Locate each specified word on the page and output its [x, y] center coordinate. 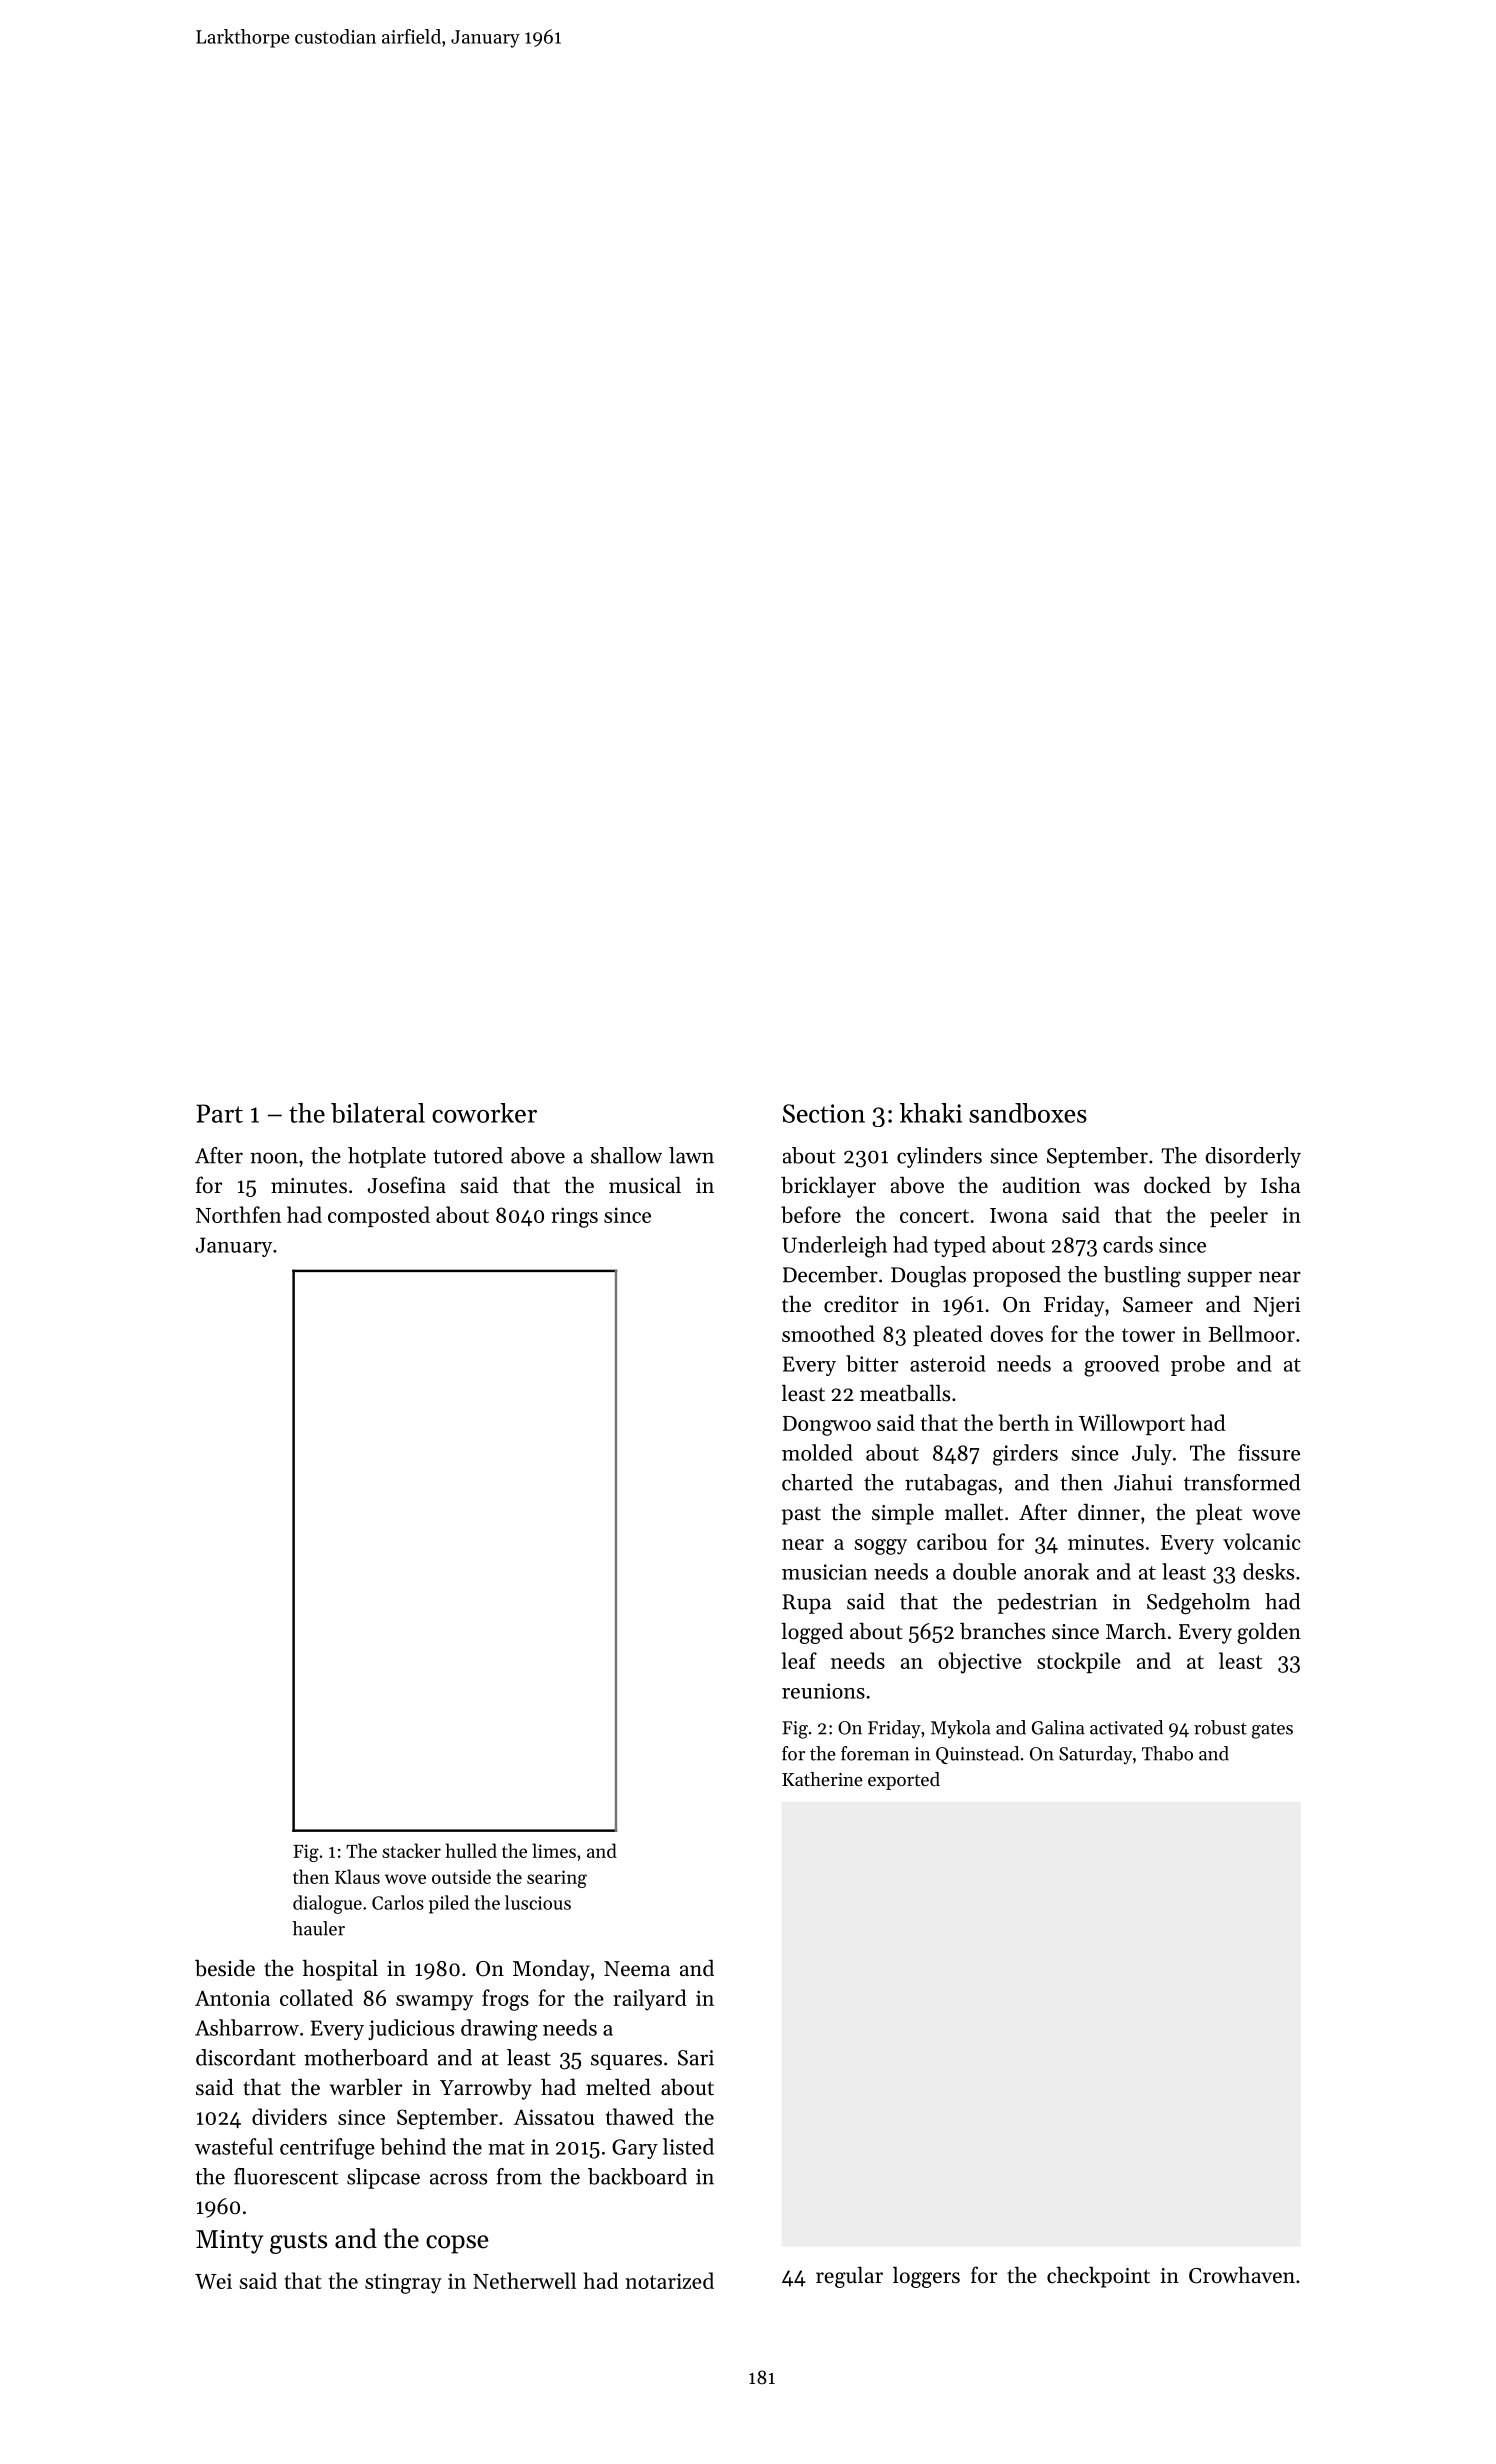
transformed [1242, 1482]
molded [817, 1452]
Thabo [1167, 1753]
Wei [213, 2281]
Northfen [239, 1214]
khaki [931, 1113]
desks [1268, 1571]
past [801, 1516]
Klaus [357, 1876]
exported [904, 1781]
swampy [434, 2003]
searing [557, 1879]
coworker [484, 1113]
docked [1177, 1185]
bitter [872, 1363]
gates [1272, 1731]
